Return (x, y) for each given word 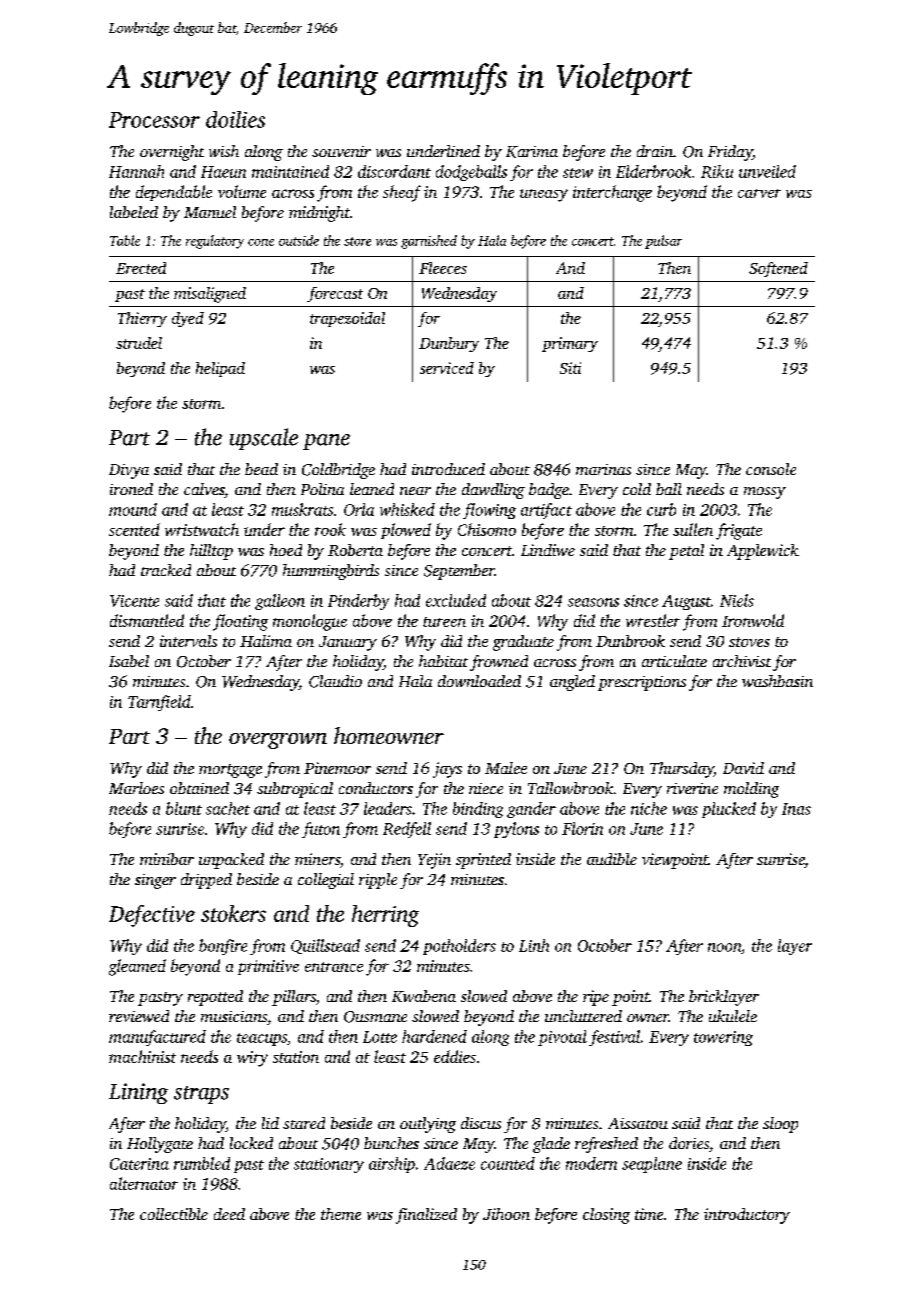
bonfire (223, 947)
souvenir (341, 151)
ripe (596, 998)
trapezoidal (347, 319)
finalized (426, 1216)
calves (204, 489)
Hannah (136, 171)
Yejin (434, 861)
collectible (174, 1214)
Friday (730, 153)
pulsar (663, 242)
